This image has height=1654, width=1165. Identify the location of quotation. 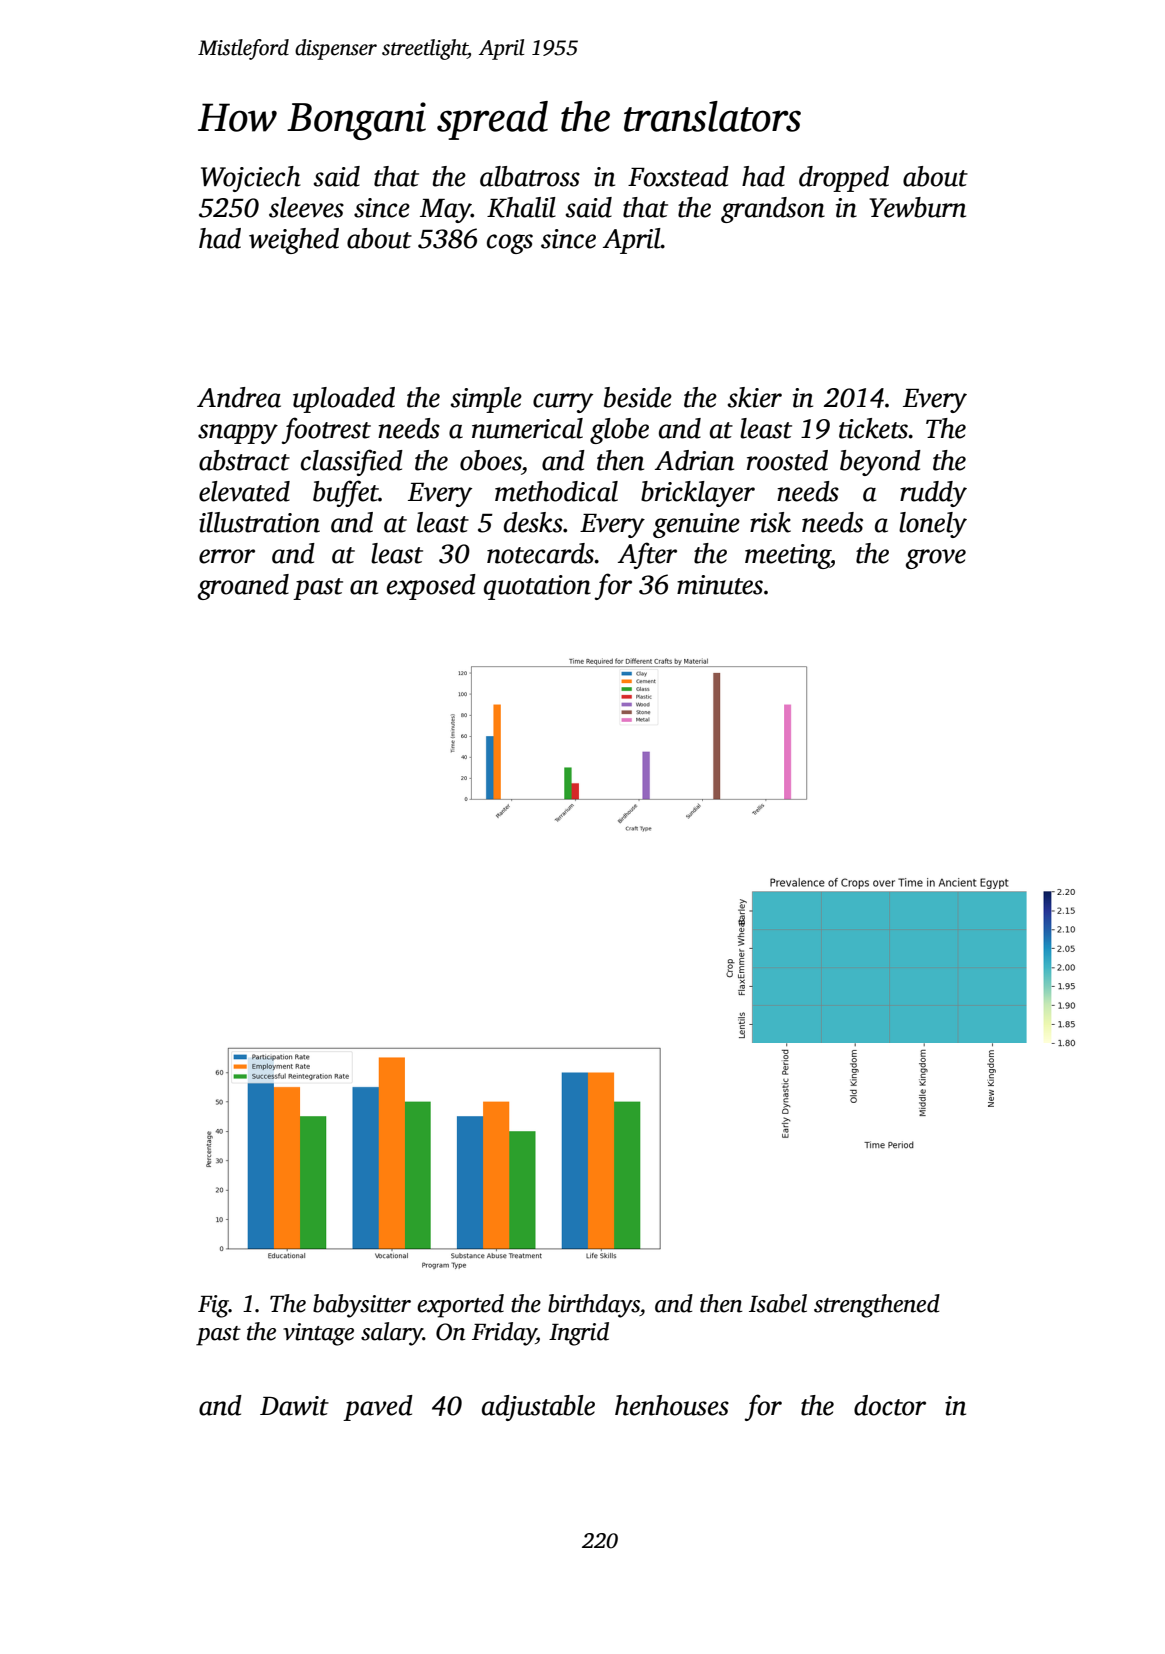
(537, 587).
